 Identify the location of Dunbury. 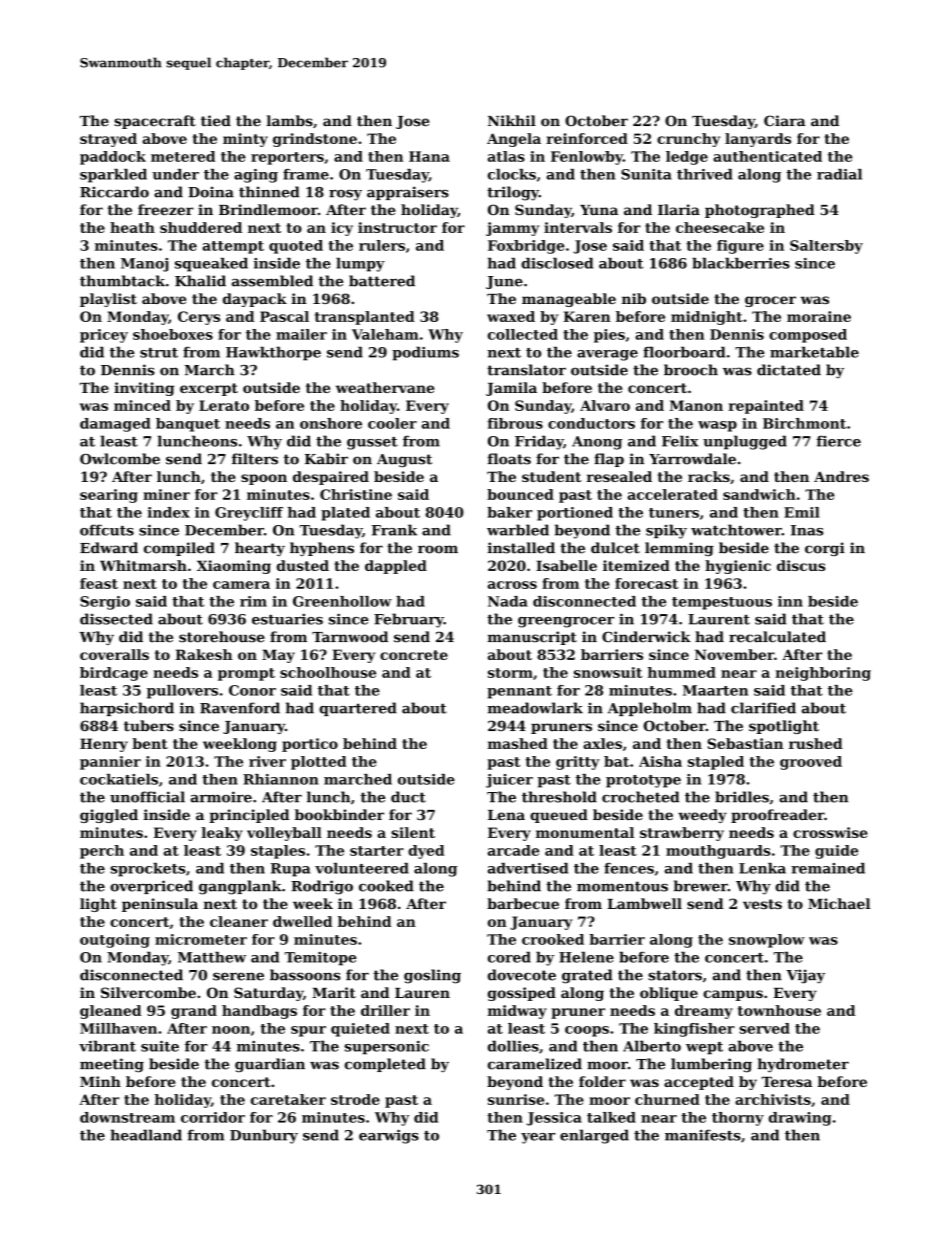
(264, 1136).
